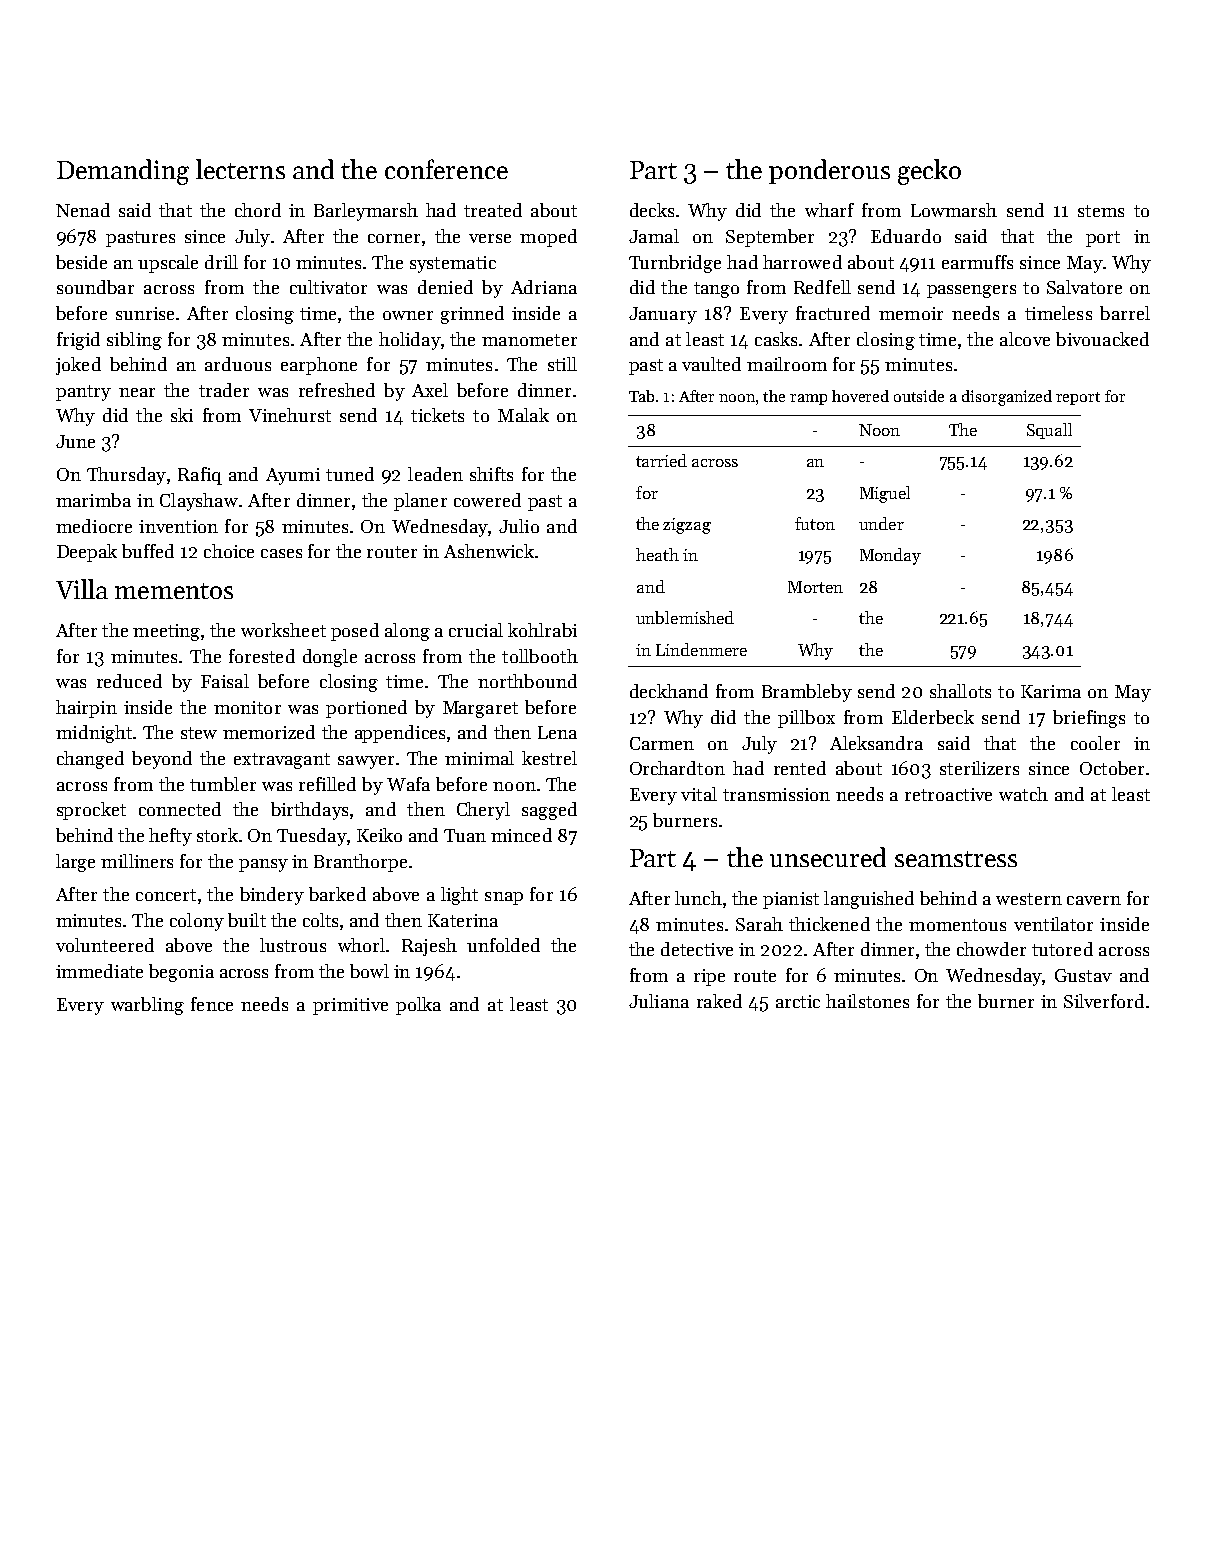  I want to click on beside, so click(81, 262).
